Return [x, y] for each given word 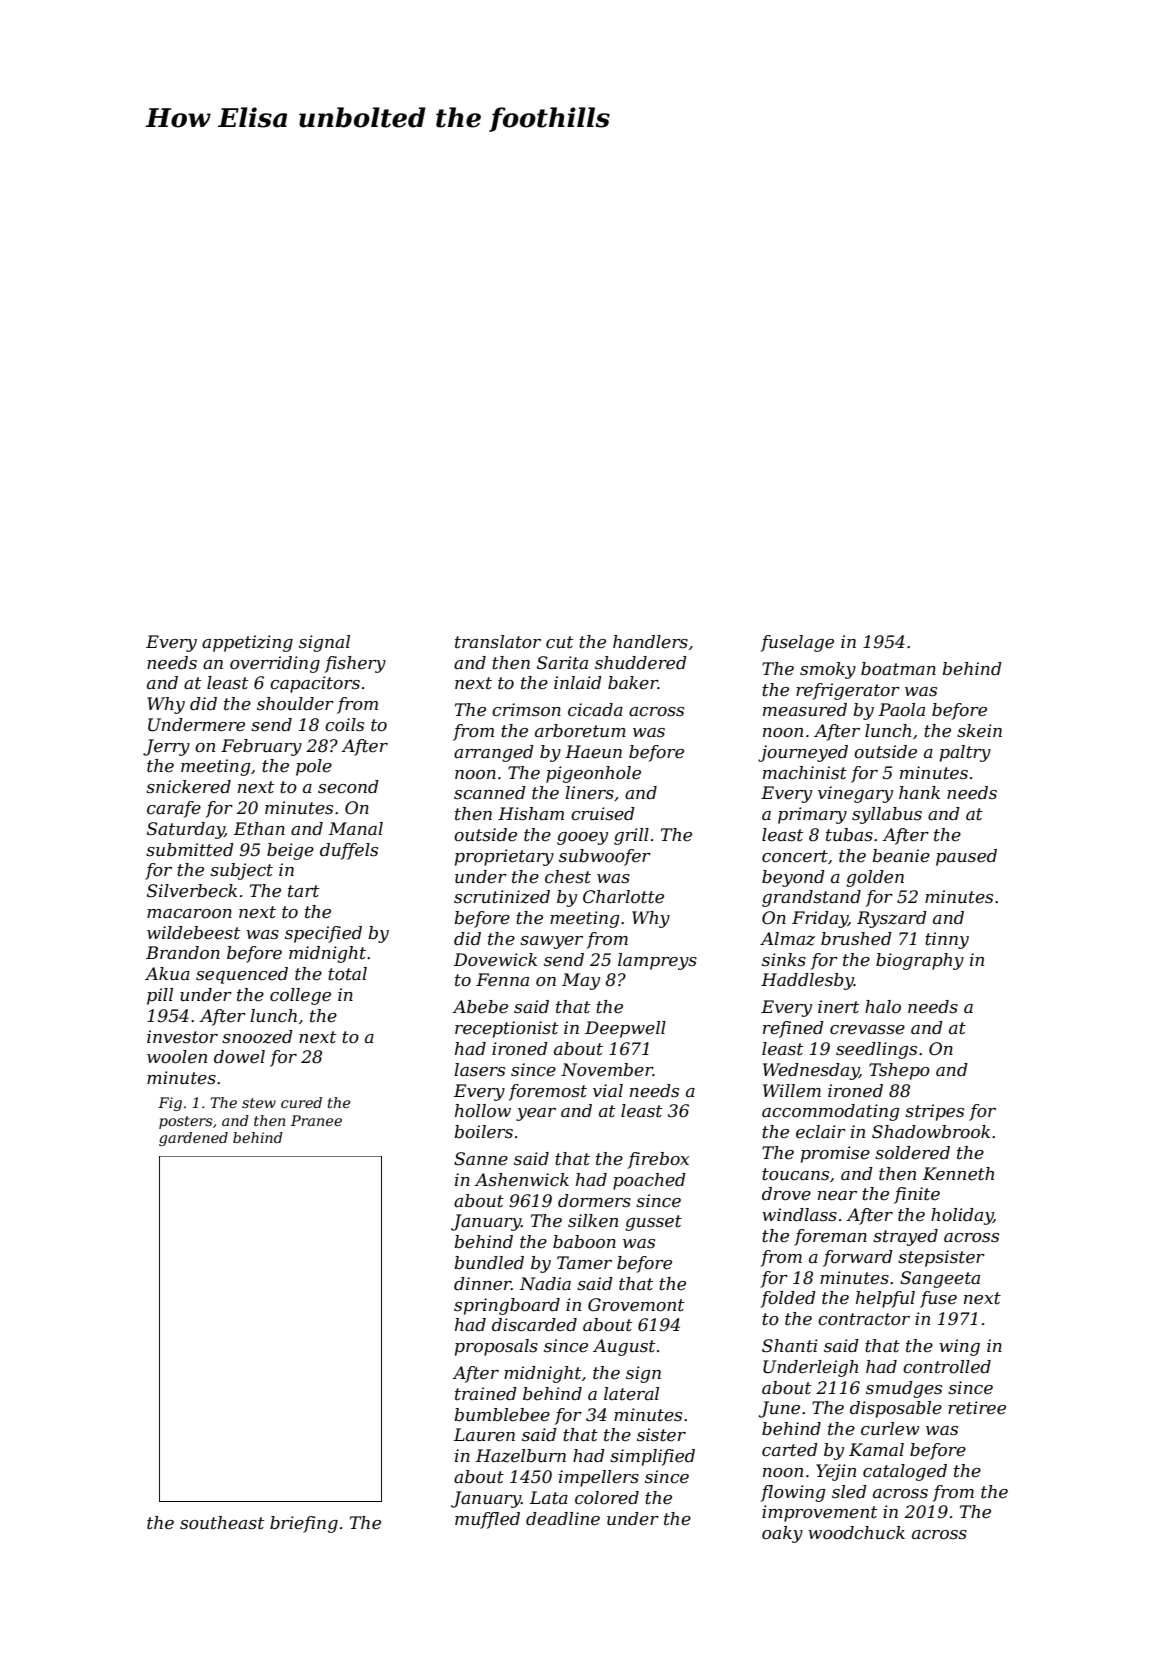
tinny [947, 940]
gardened [193, 1139]
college [300, 996]
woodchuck [856, 1532]
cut [559, 642]
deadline [563, 1519]
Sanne [481, 1159]
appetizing [247, 643]
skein [979, 731]
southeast [222, 1523]
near [837, 1195]
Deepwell [625, 1029]
